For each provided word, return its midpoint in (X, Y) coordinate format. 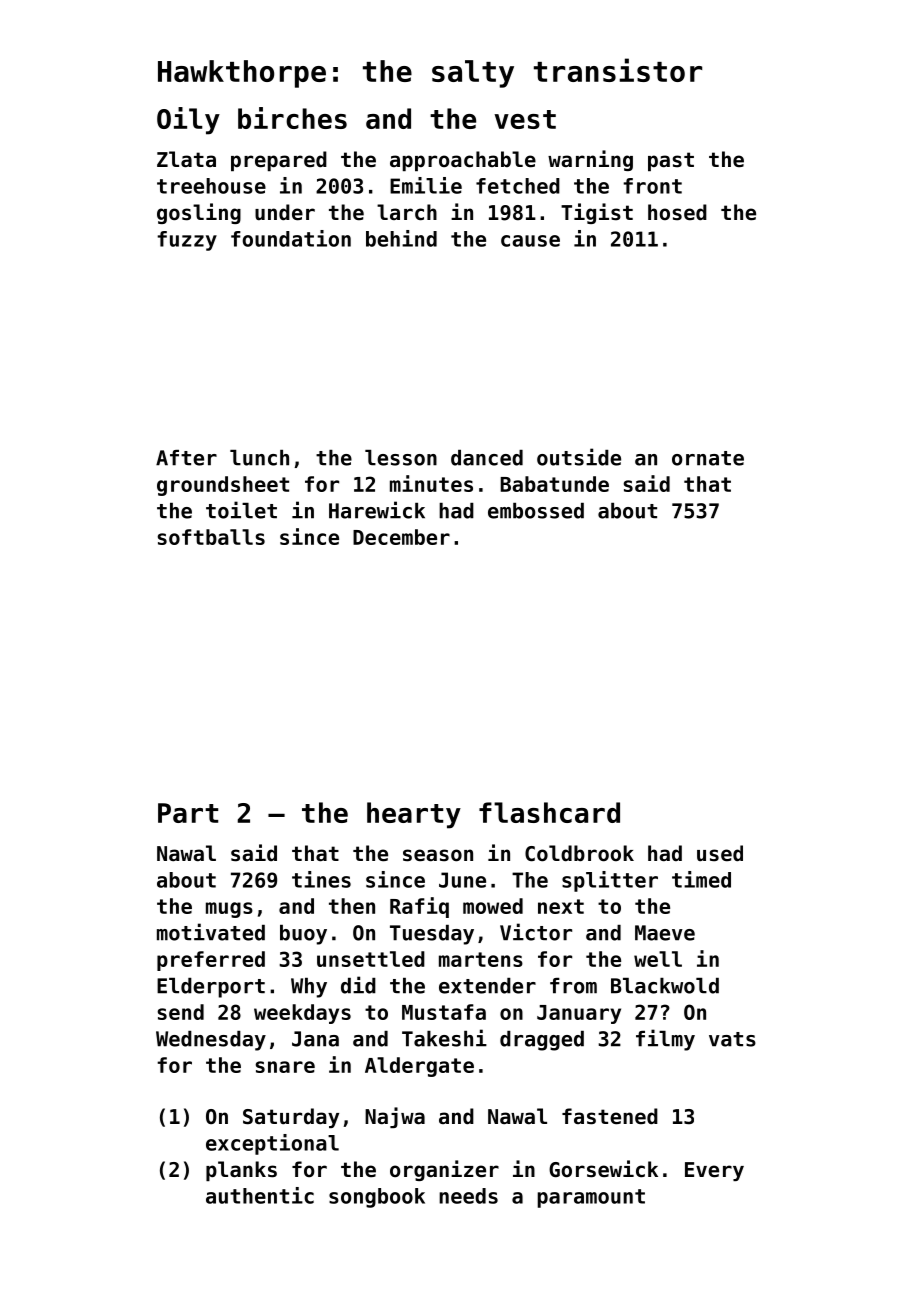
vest (525, 119)
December (401, 537)
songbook (377, 1198)
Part (188, 813)
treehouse (211, 186)
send (180, 1012)
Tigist (597, 213)
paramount (591, 1198)
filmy (665, 1040)
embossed (536, 511)
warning (590, 160)
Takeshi (444, 1038)
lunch (259, 458)
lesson (401, 458)
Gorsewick (603, 1169)
